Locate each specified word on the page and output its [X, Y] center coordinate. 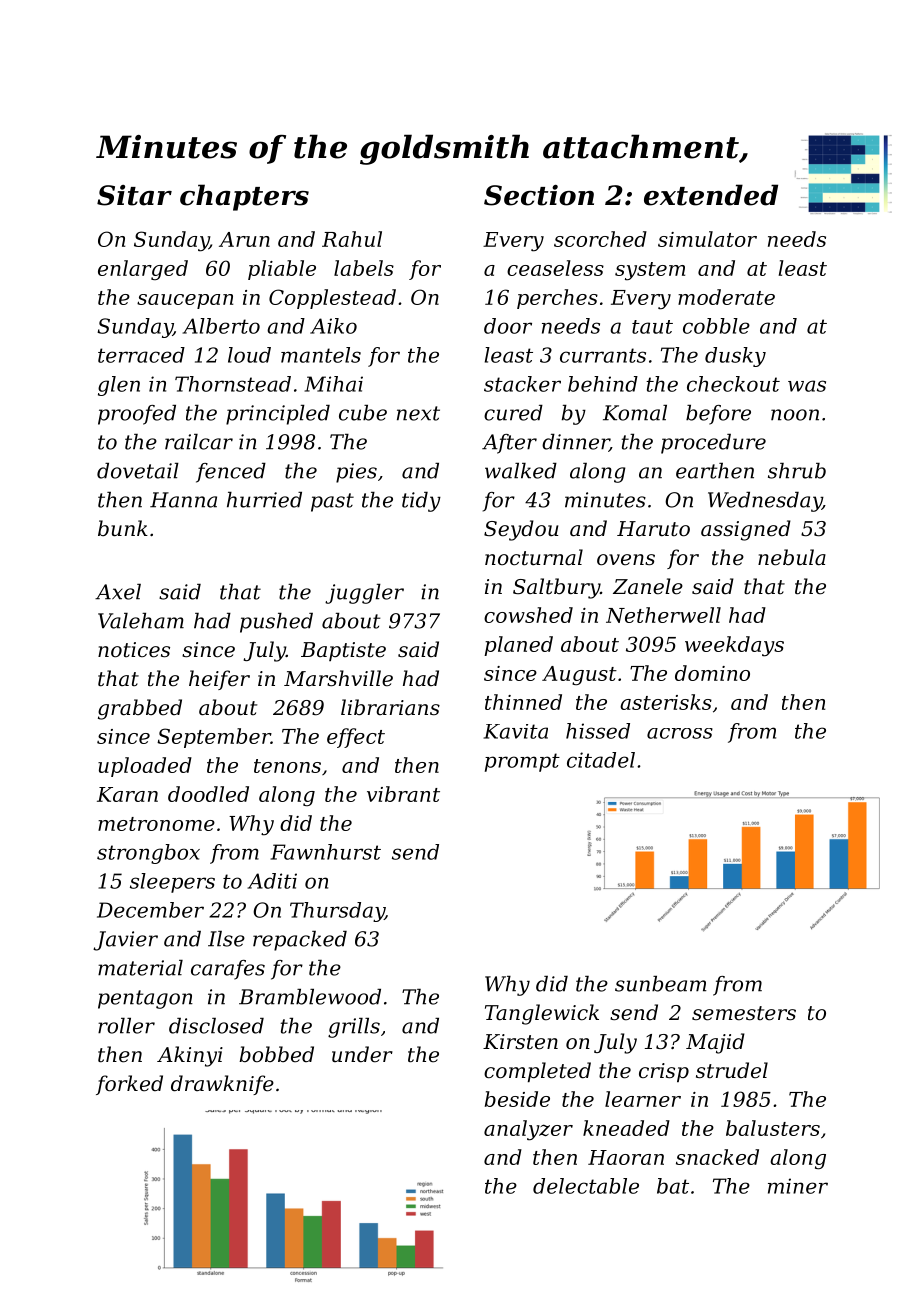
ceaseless [555, 268]
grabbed [140, 709]
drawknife [222, 1085]
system [650, 271]
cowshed [528, 615]
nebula [792, 557]
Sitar [134, 195]
